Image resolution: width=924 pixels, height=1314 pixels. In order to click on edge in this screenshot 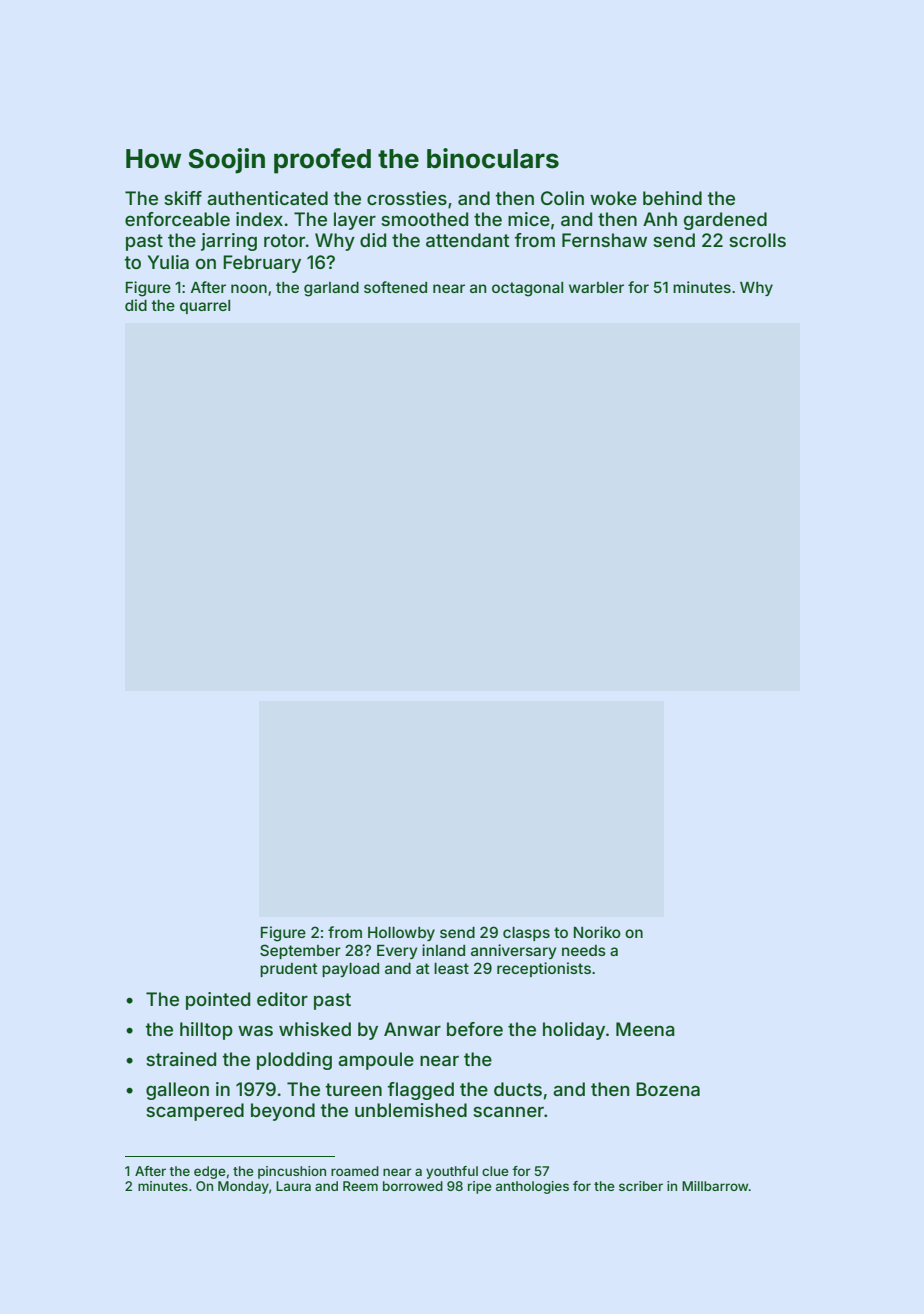, I will do `click(210, 1172)`.
